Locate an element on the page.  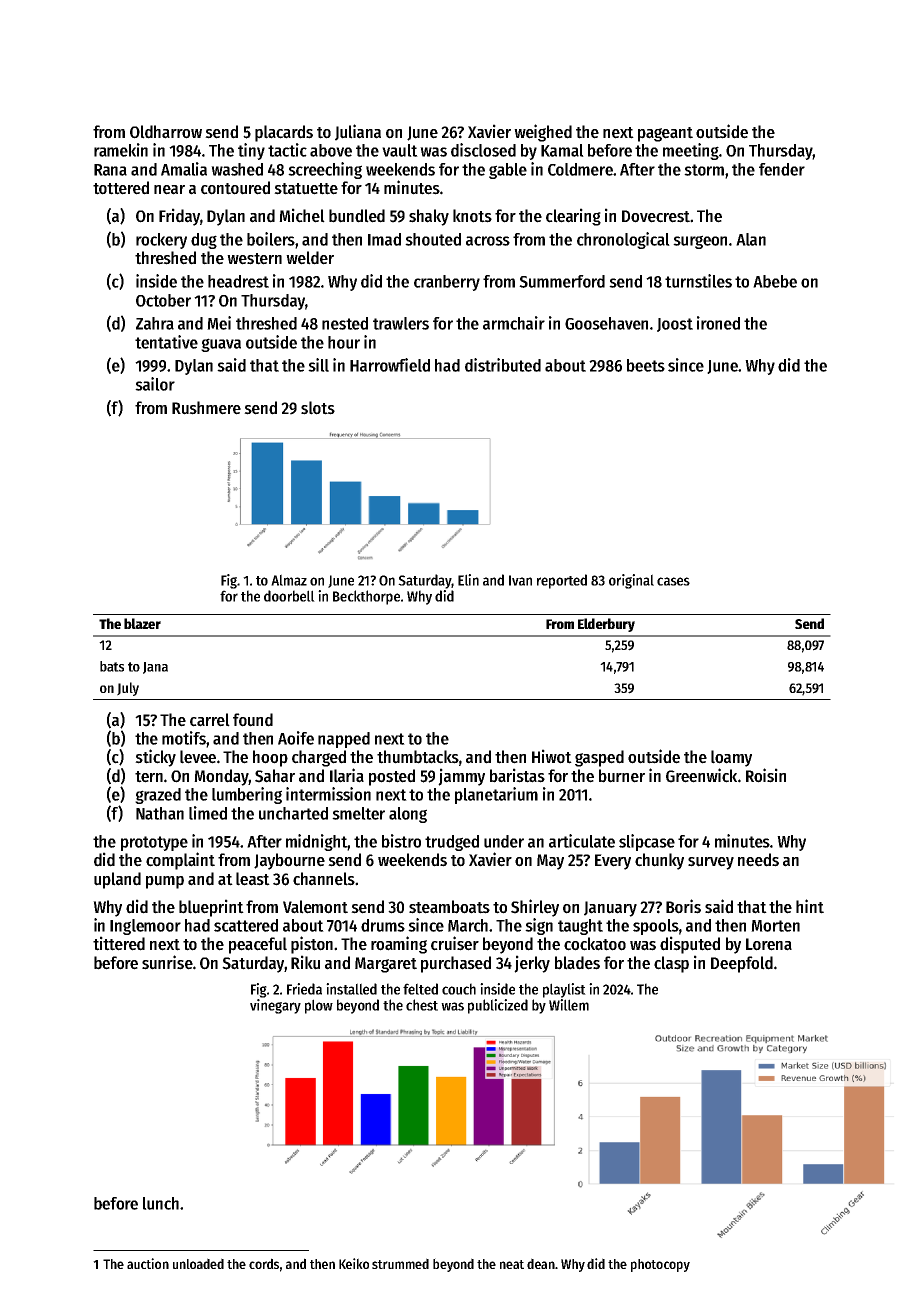
distributed is located at coordinates (503, 365).
